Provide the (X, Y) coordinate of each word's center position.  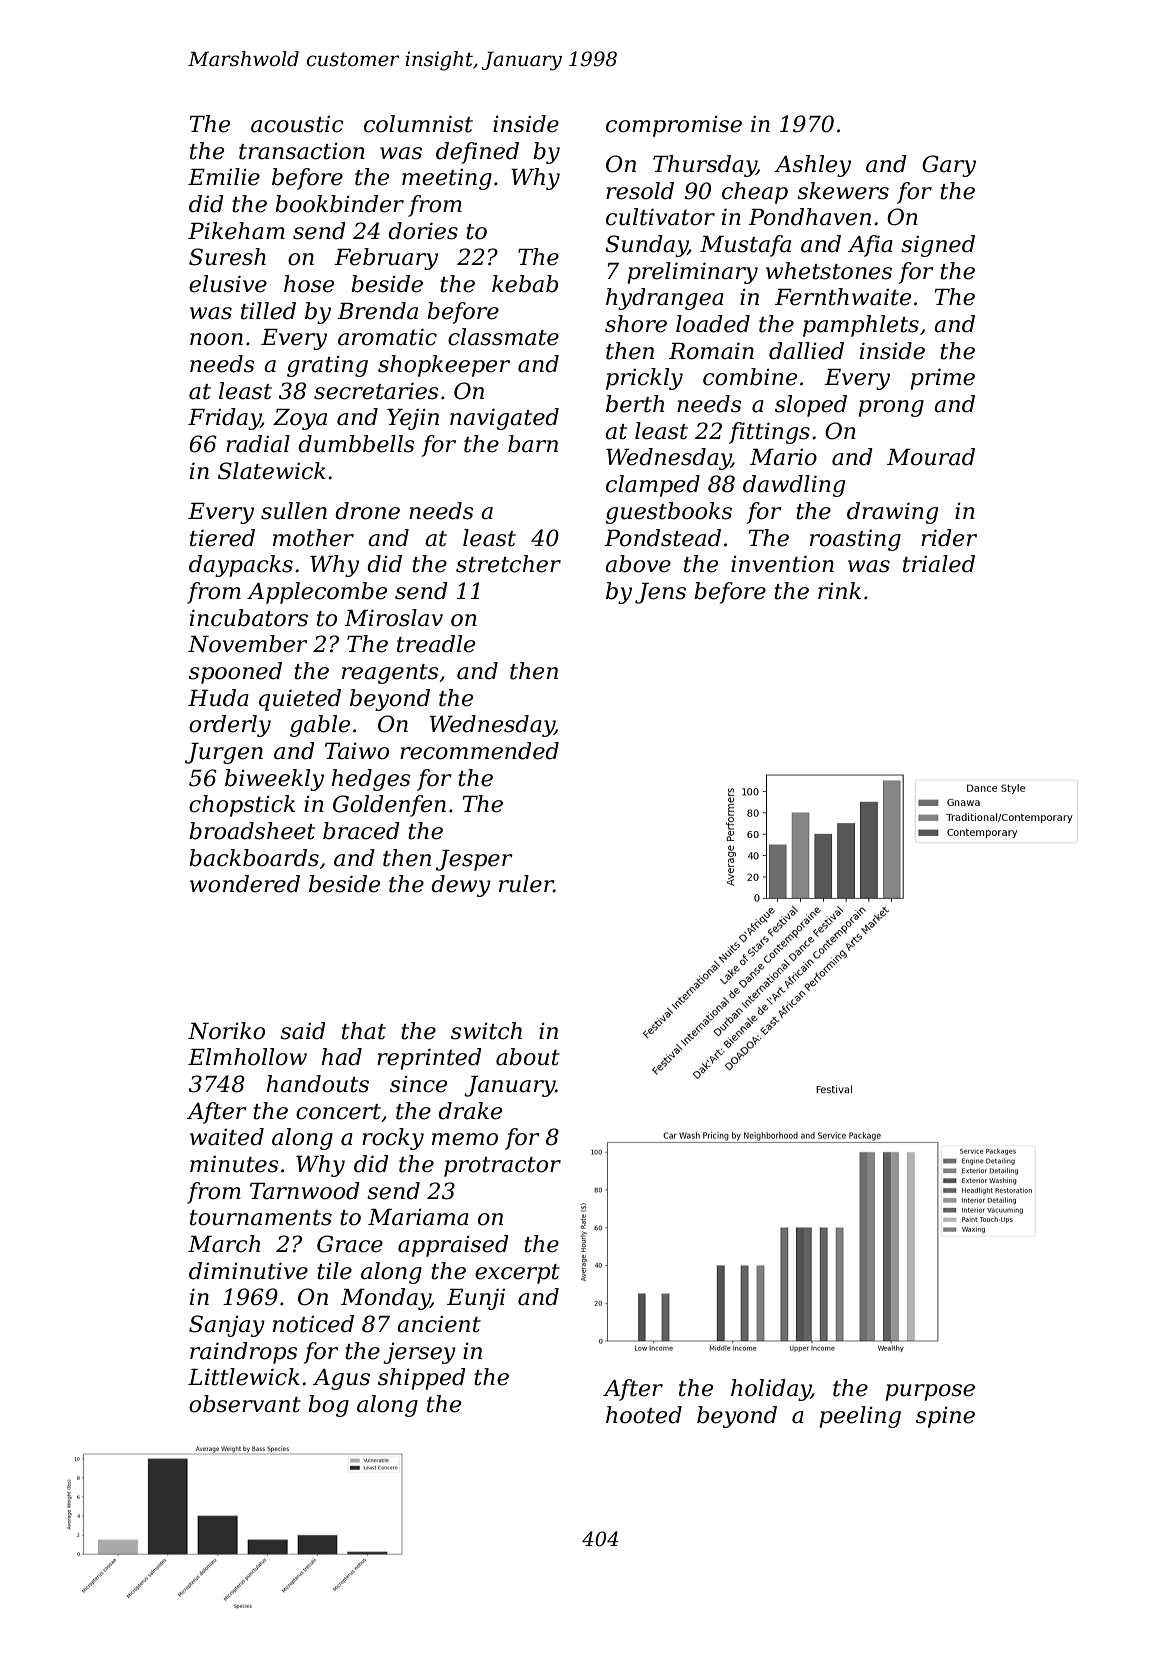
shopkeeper (444, 366)
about (528, 1057)
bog (328, 1406)
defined (477, 153)
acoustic (297, 124)
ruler (526, 884)
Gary (949, 166)
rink (839, 590)
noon (216, 339)
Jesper (474, 860)
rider (949, 538)
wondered (245, 884)
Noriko (226, 1031)
